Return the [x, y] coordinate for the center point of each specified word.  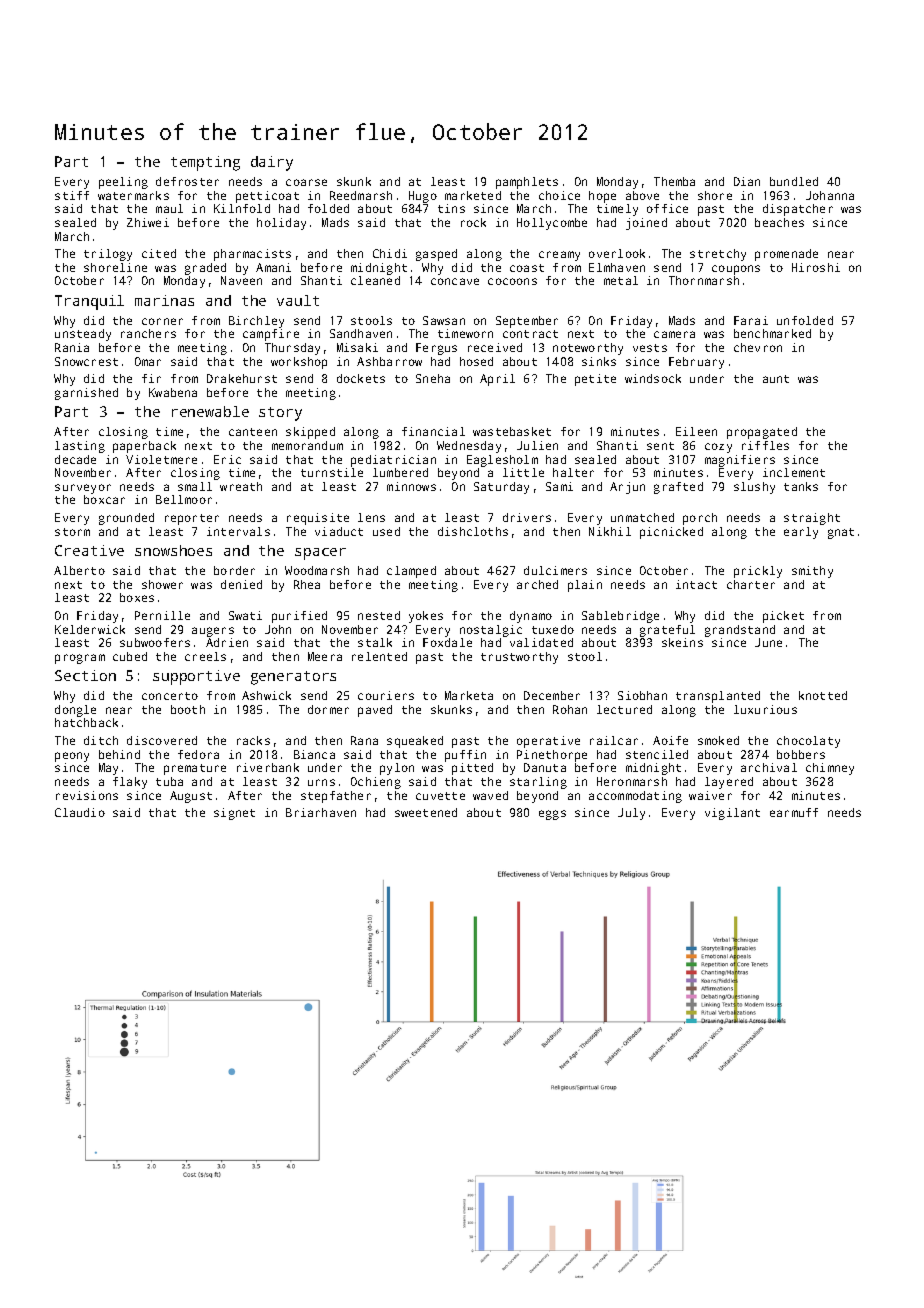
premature [195, 769]
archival [769, 767]
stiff [72, 195]
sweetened [426, 812]
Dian [747, 181]
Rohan [570, 709]
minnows [411, 486]
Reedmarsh [361, 195]
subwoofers [155, 642]
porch [700, 519]
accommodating [635, 797]
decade [75, 459]
